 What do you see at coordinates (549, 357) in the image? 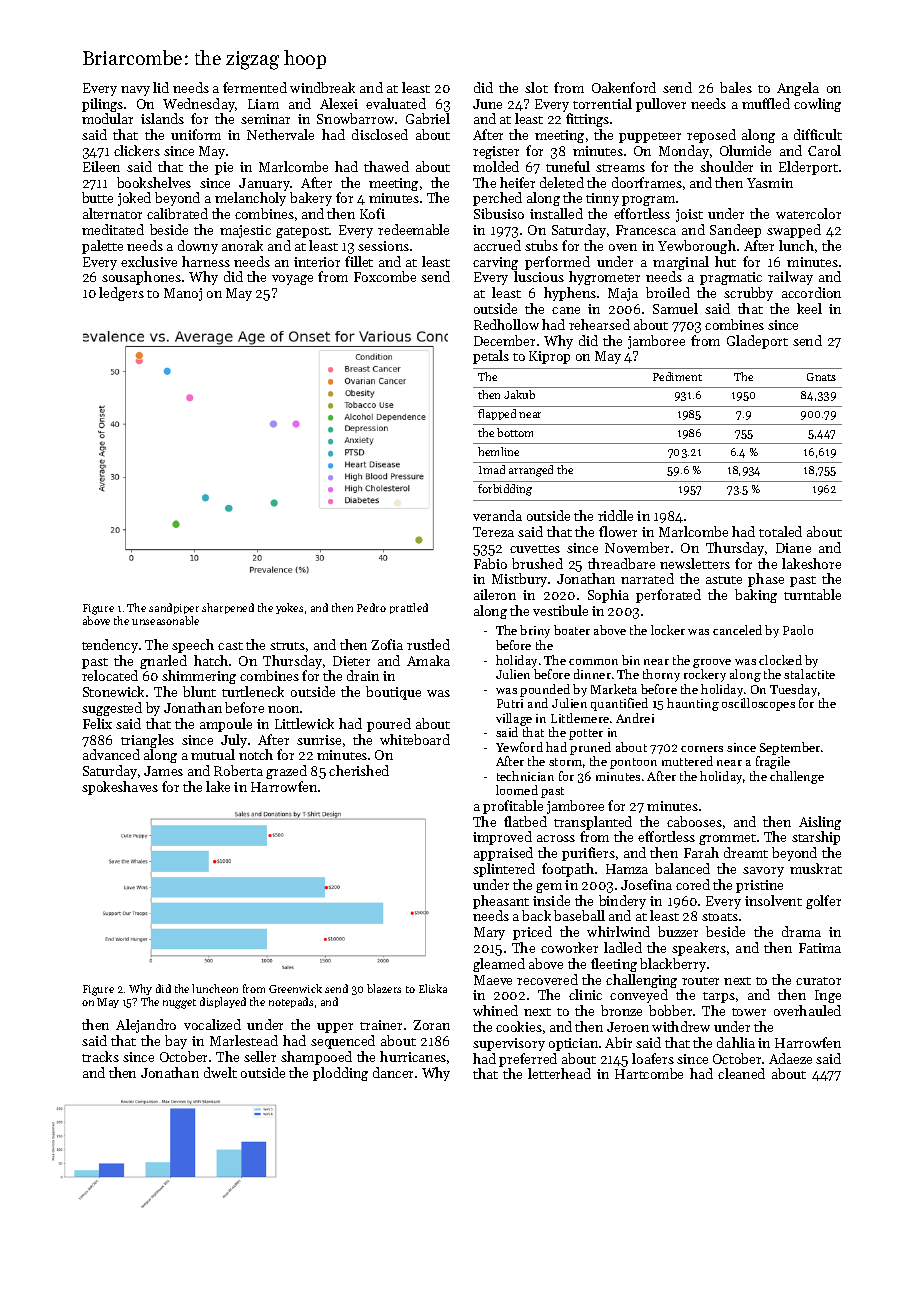
I see `Kiprop` at bounding box center [549, 357].
